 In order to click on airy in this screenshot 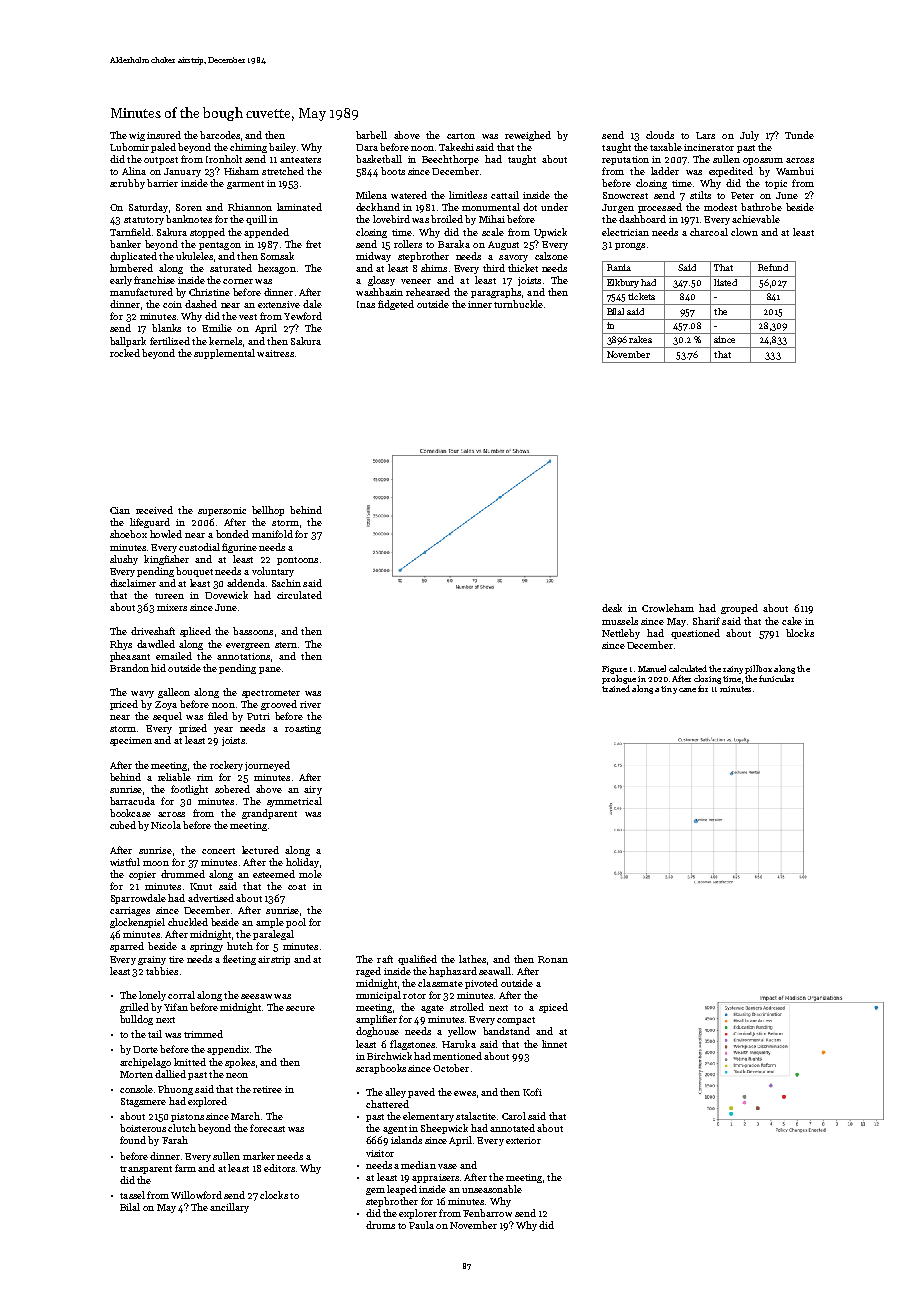, I will do `click(313, 790)`.
